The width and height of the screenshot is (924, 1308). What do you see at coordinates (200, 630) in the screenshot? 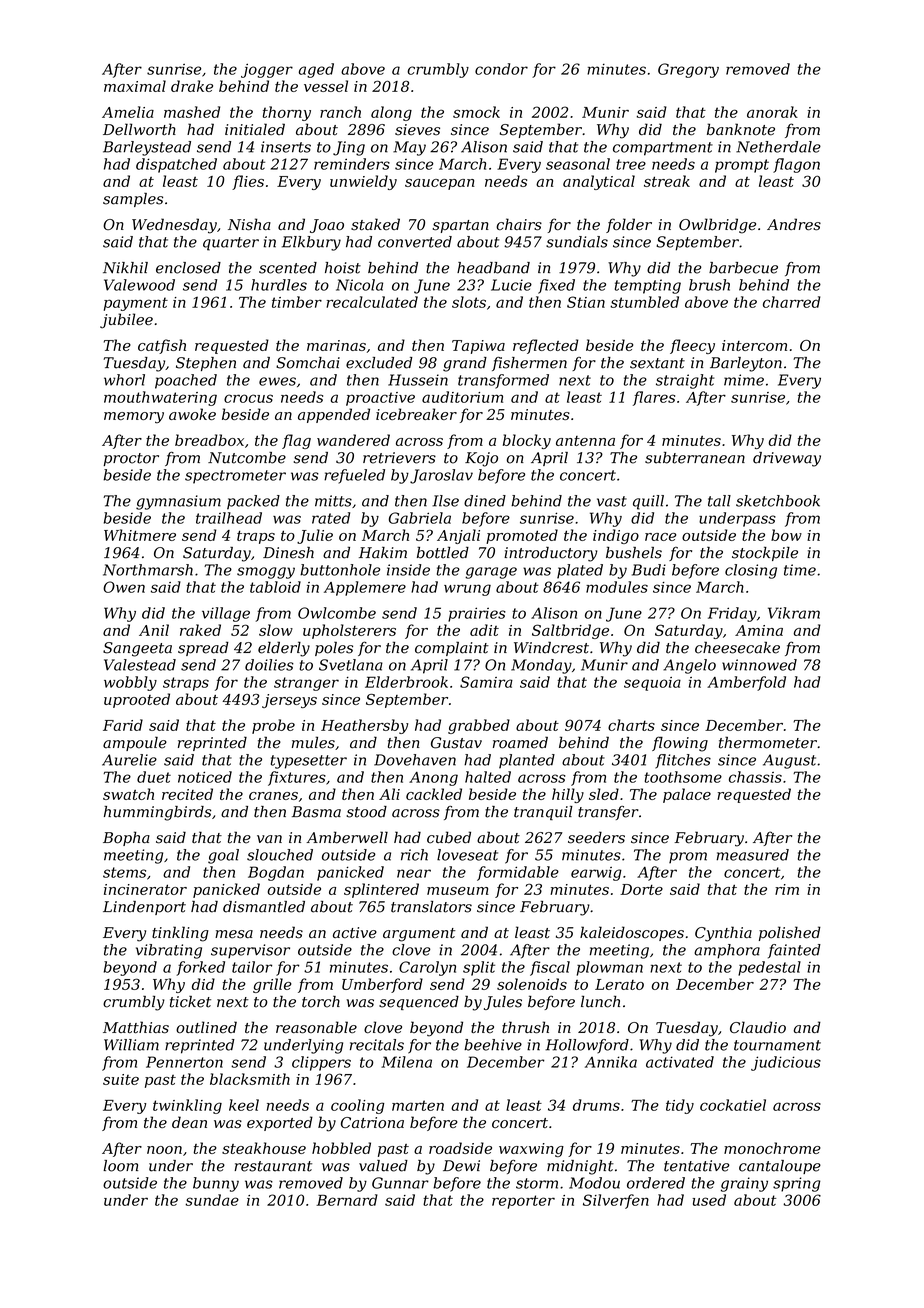
I see `raked` at bounding box center [200, 630].
